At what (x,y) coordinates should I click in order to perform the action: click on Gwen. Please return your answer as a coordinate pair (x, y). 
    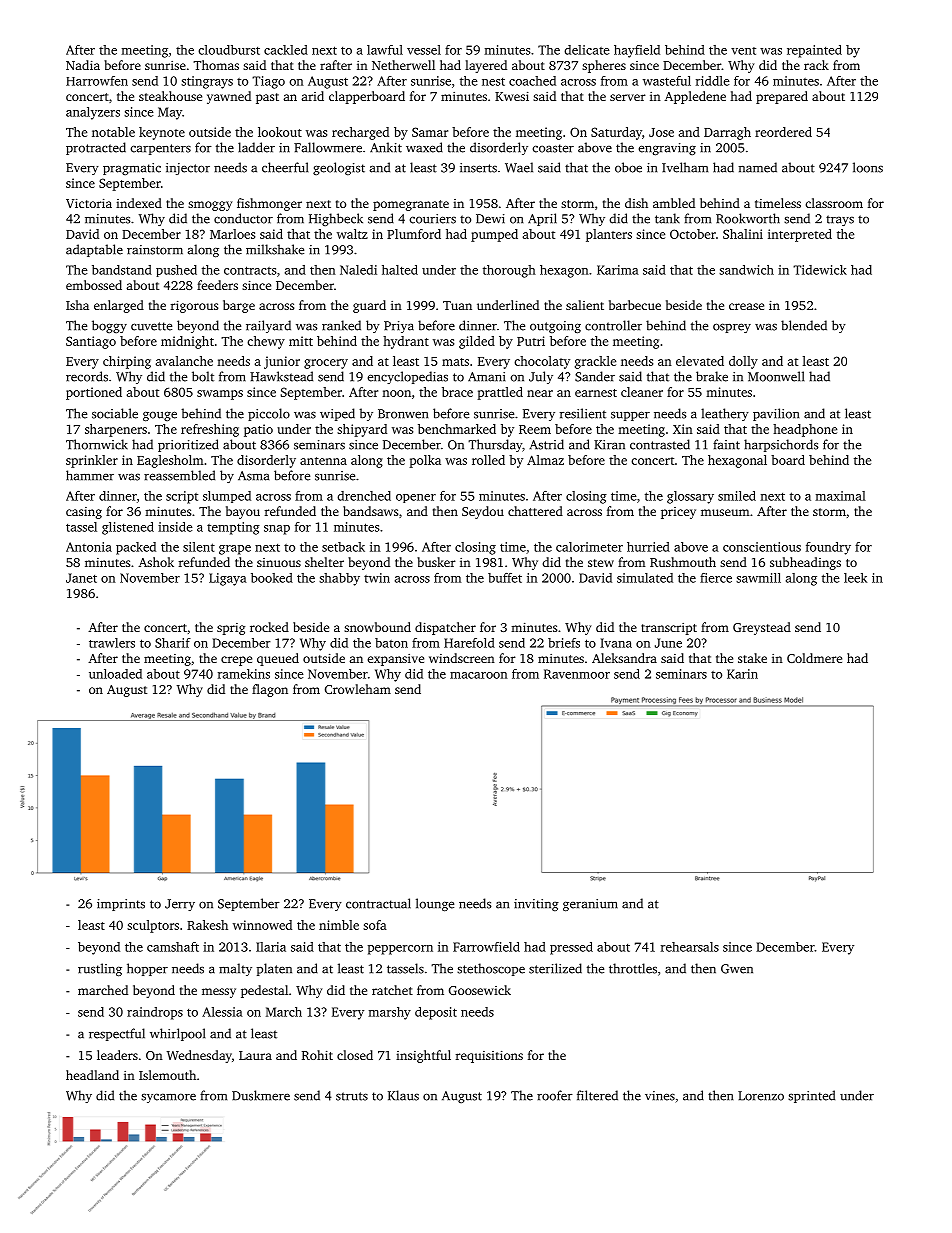
    Looking at the image, I should click on (737, 969).
